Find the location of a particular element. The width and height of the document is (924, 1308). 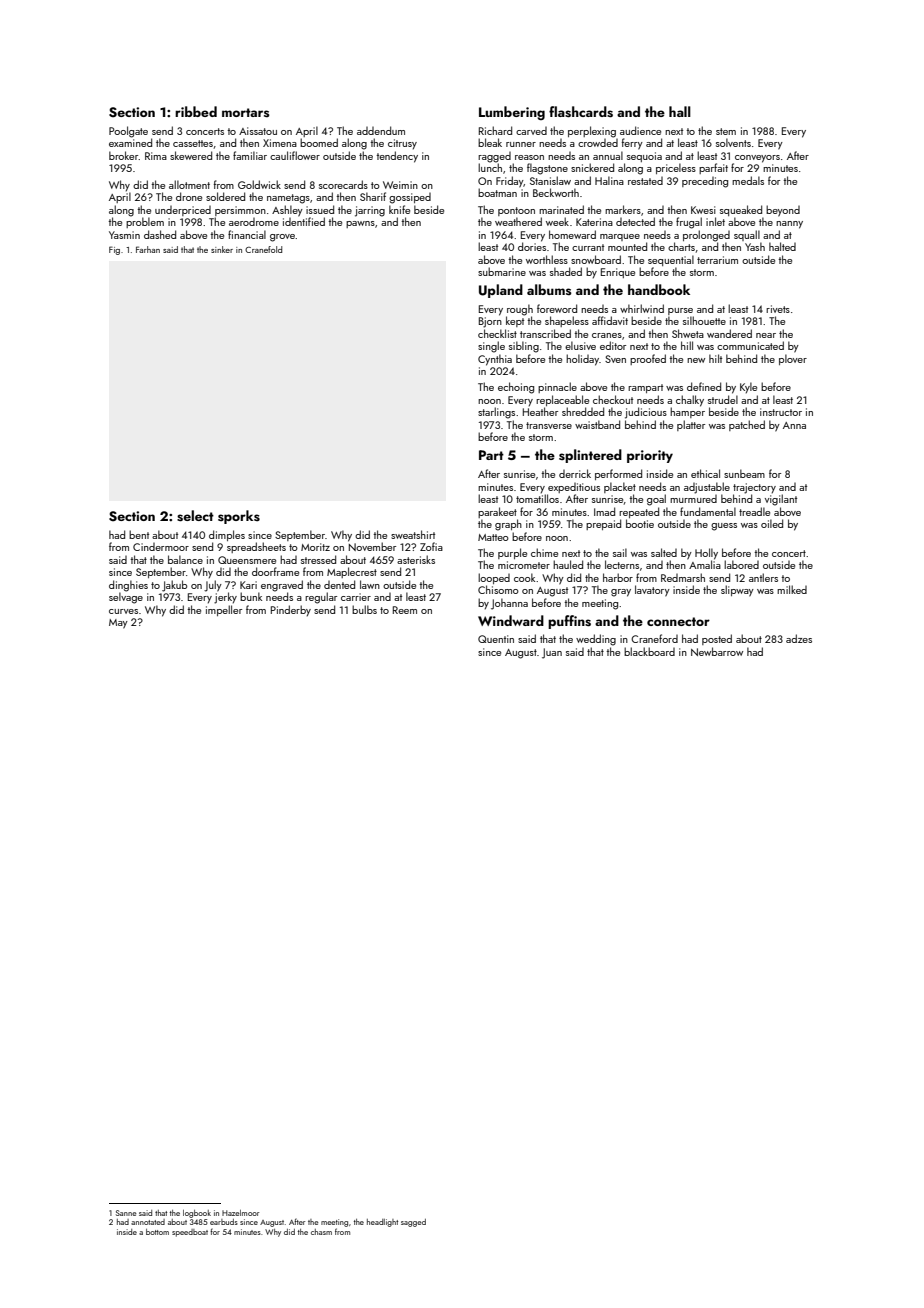

conveyors is located at coordinates (757, 159).
